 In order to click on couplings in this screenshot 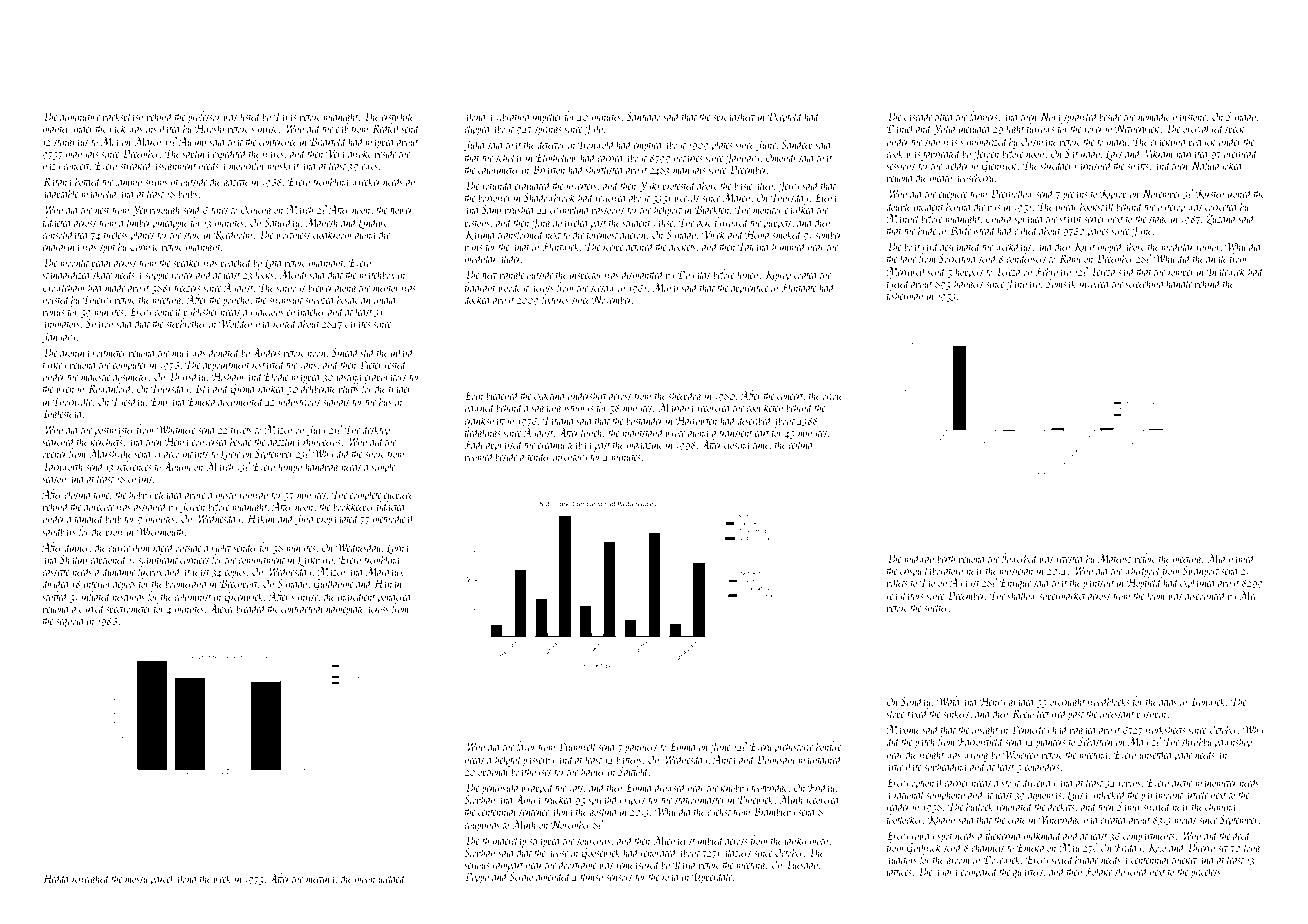, I will do `click(482, 825)`.
